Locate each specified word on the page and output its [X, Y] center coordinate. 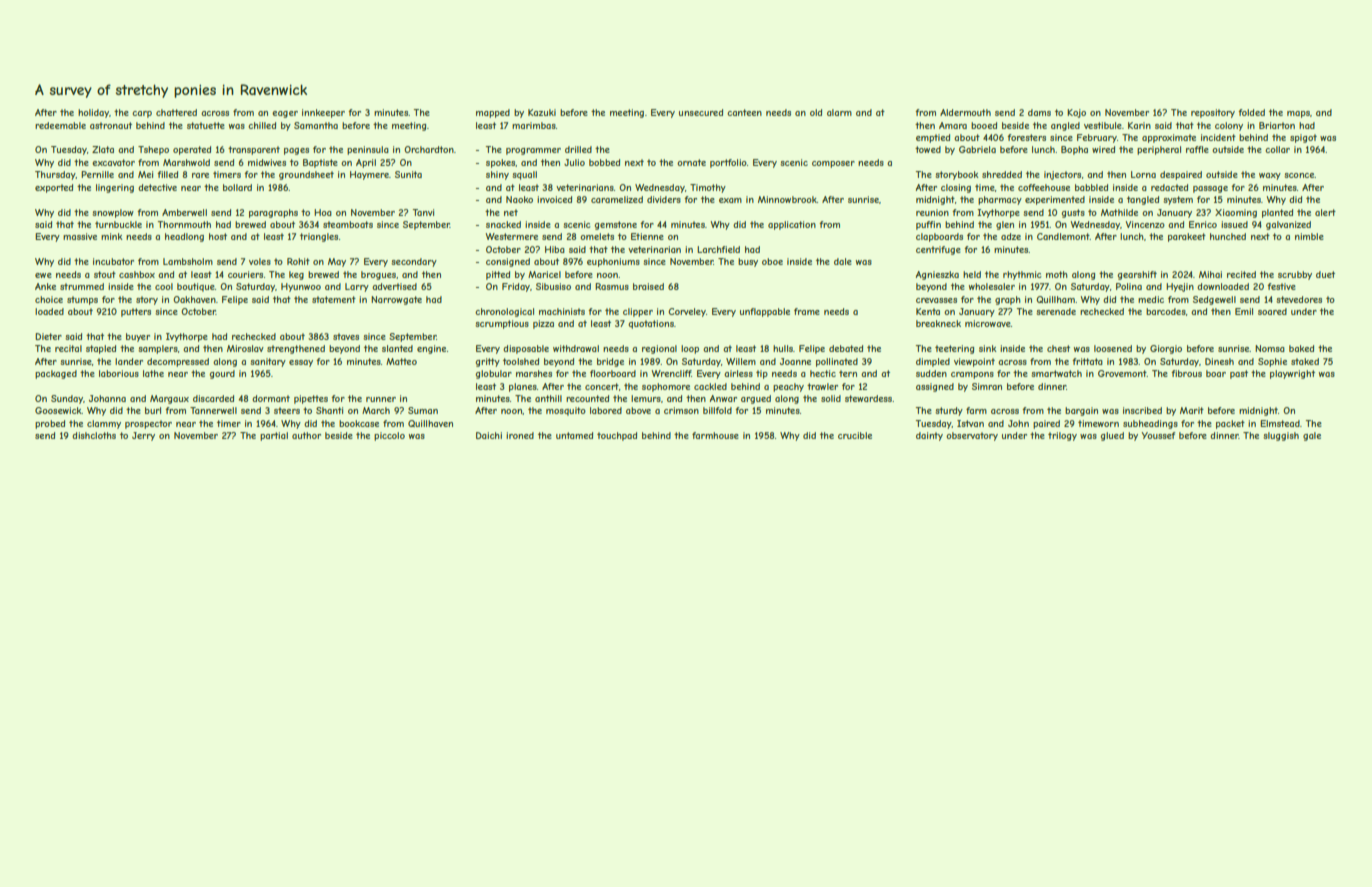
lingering [115, 188]
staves [346, 336]
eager [285, 114]
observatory [972, 436]
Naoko [519, 199]
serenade [1056, 311]
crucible [855, 435]
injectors [1062, 175]
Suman [423, 410]
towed [928, 149]
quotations [651, 324]
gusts [1073, 213]
